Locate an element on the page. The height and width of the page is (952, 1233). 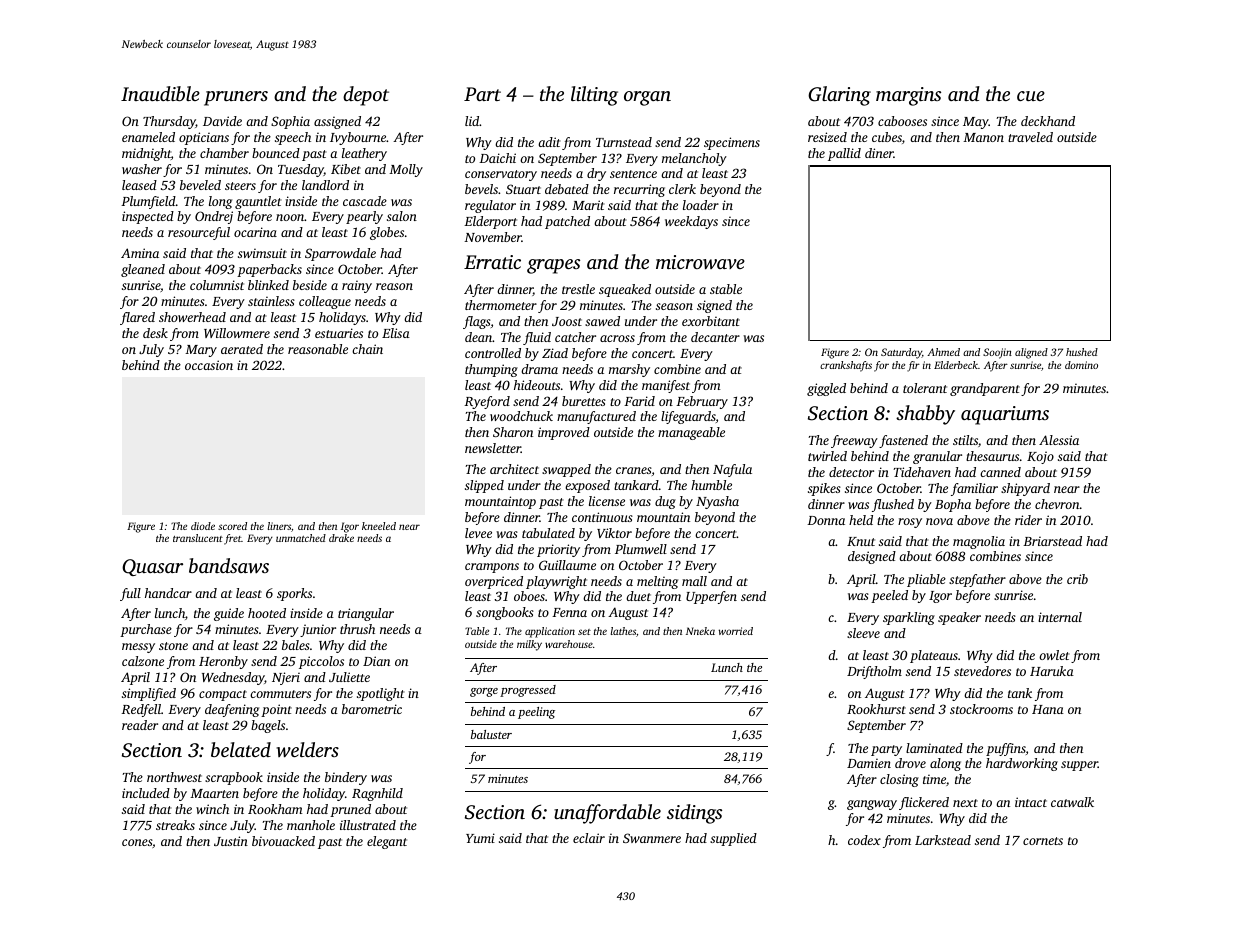
desk is located at coordinates (155, 333).
